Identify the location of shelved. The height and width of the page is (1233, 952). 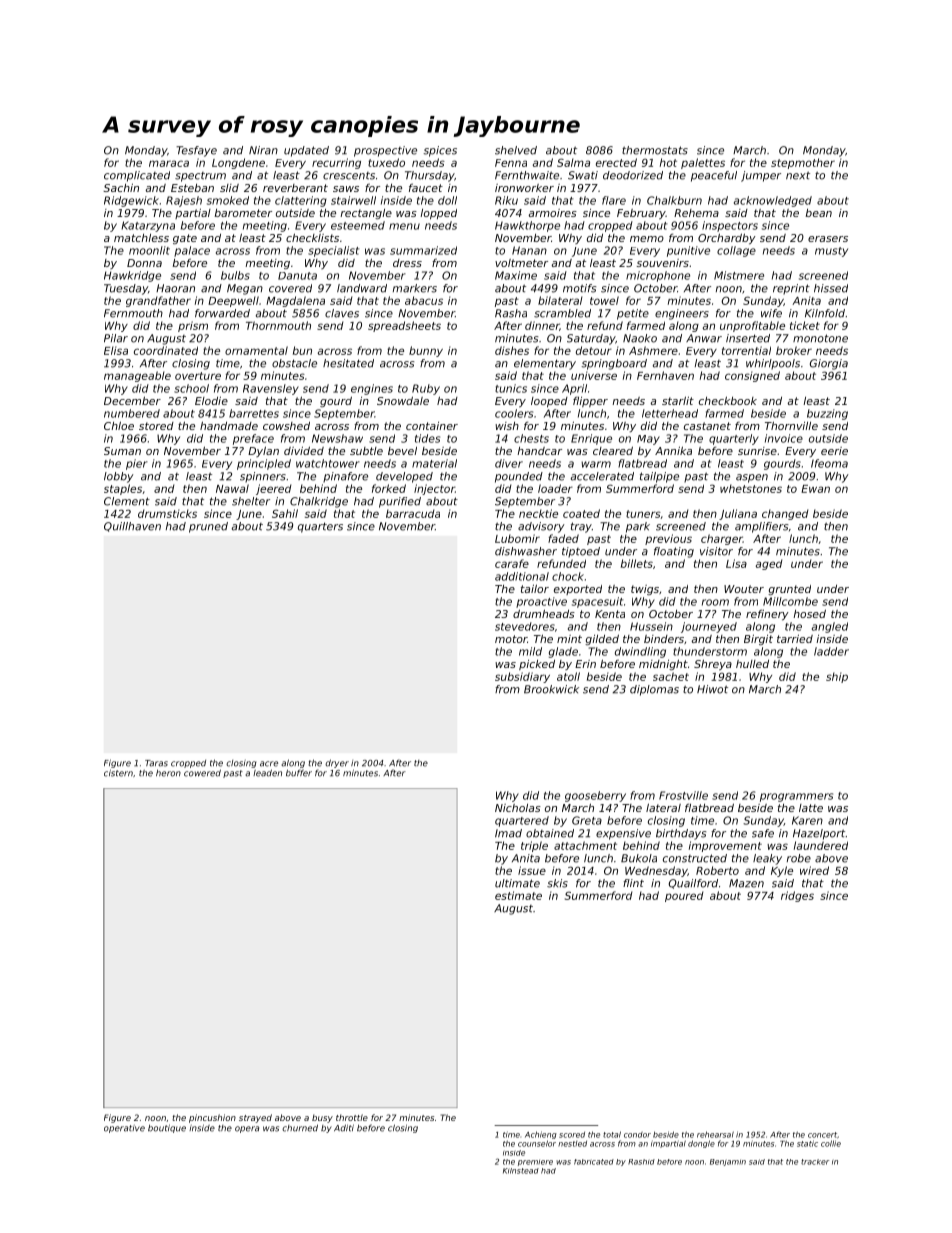
(516, 150).
